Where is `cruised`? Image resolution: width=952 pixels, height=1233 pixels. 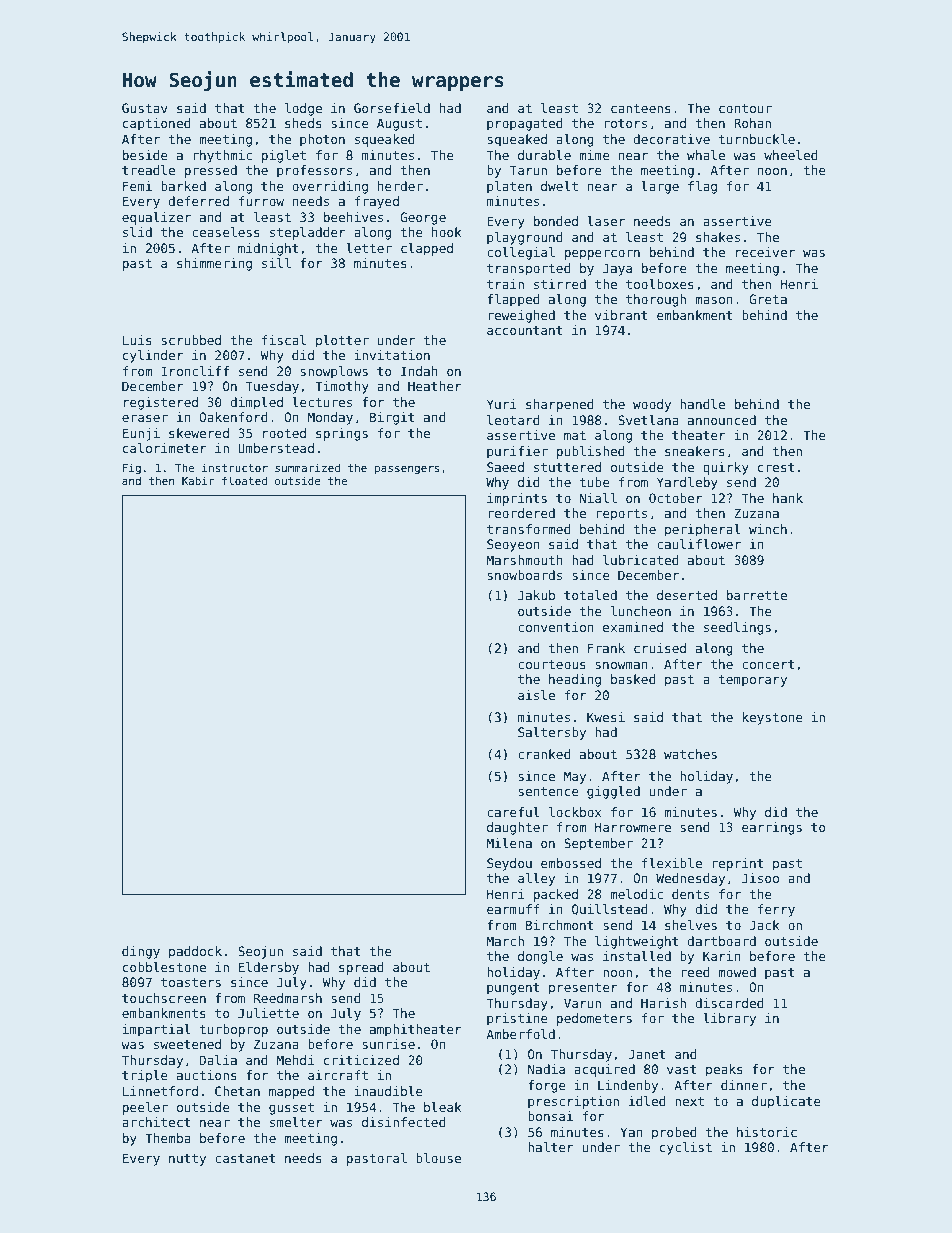 cruised is located at coordinates (660, 648).
